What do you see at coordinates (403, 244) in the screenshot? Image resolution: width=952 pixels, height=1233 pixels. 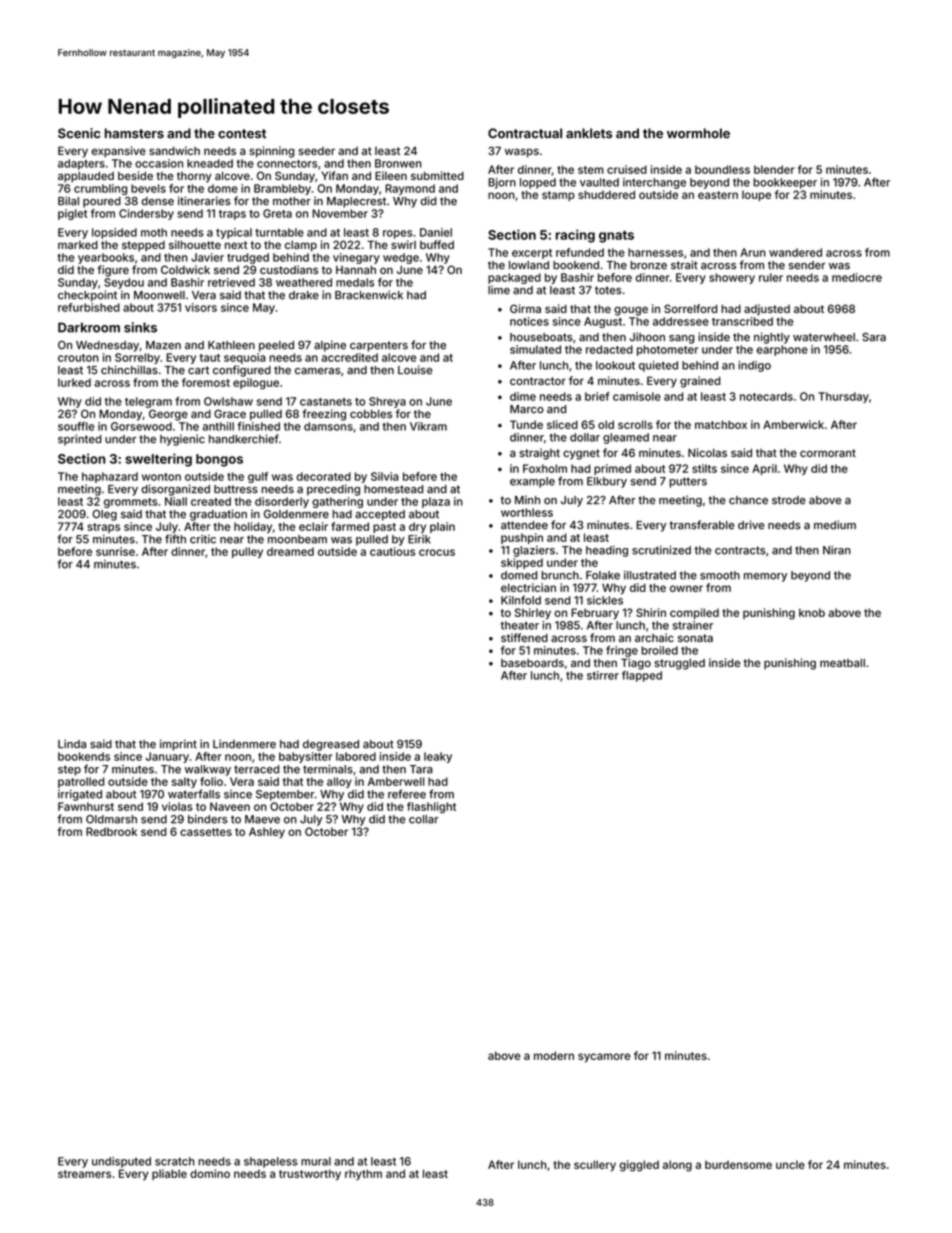 I see `swirl` at bounding box center [403, 244].
